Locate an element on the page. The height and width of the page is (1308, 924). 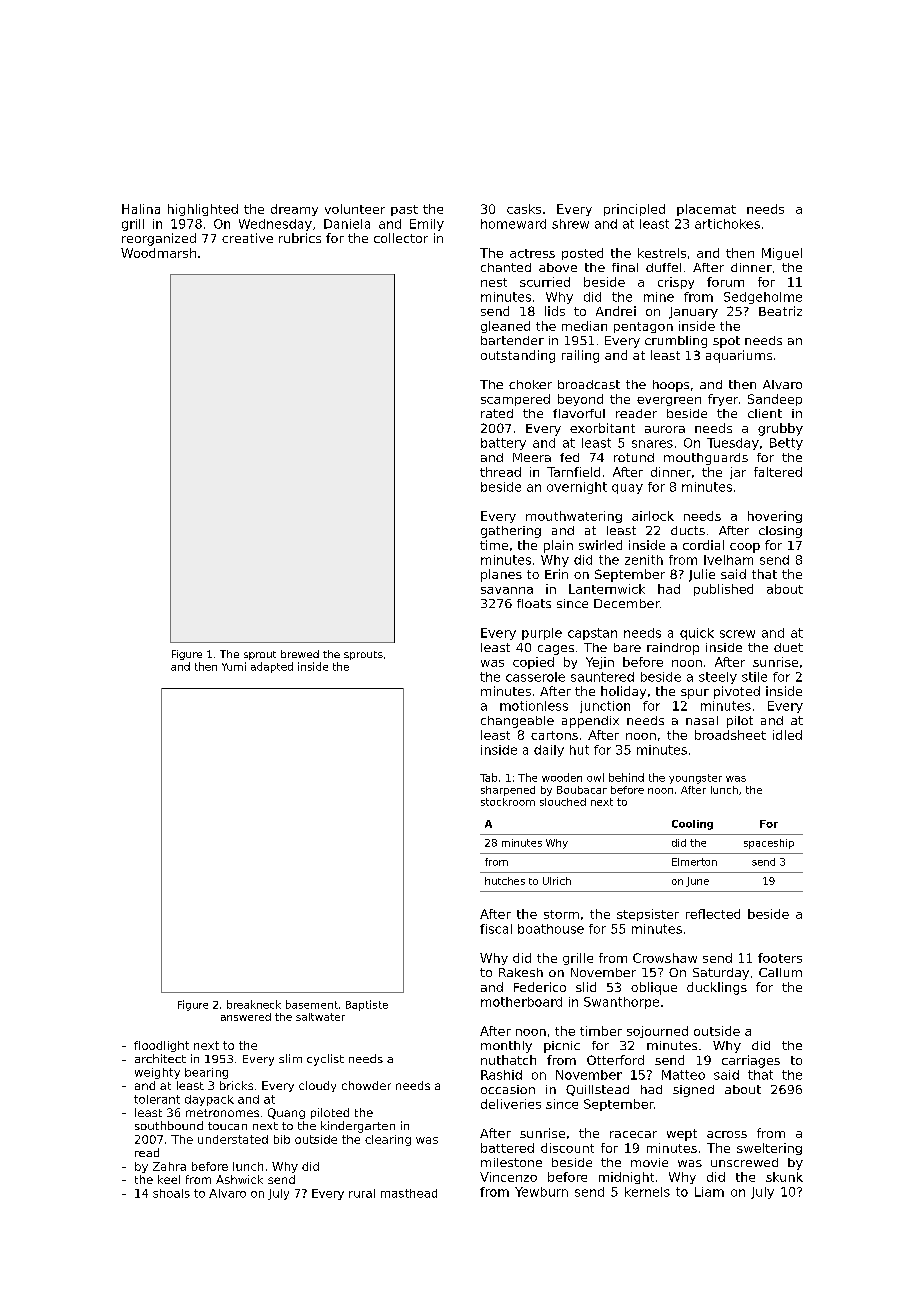
pentagon is located at coordinates (643, 327).
